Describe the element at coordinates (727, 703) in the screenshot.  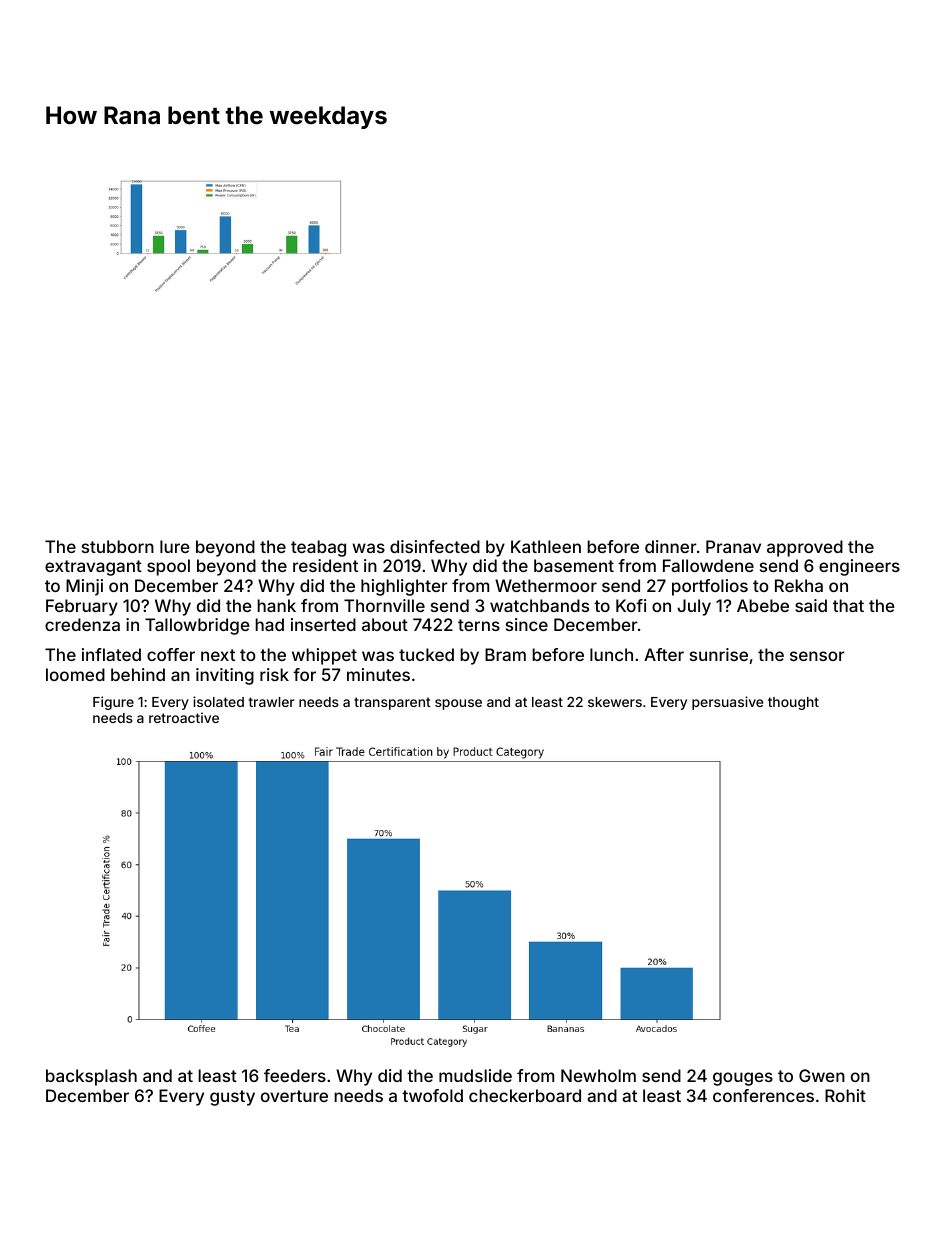
I see `persuasive` at that location.
